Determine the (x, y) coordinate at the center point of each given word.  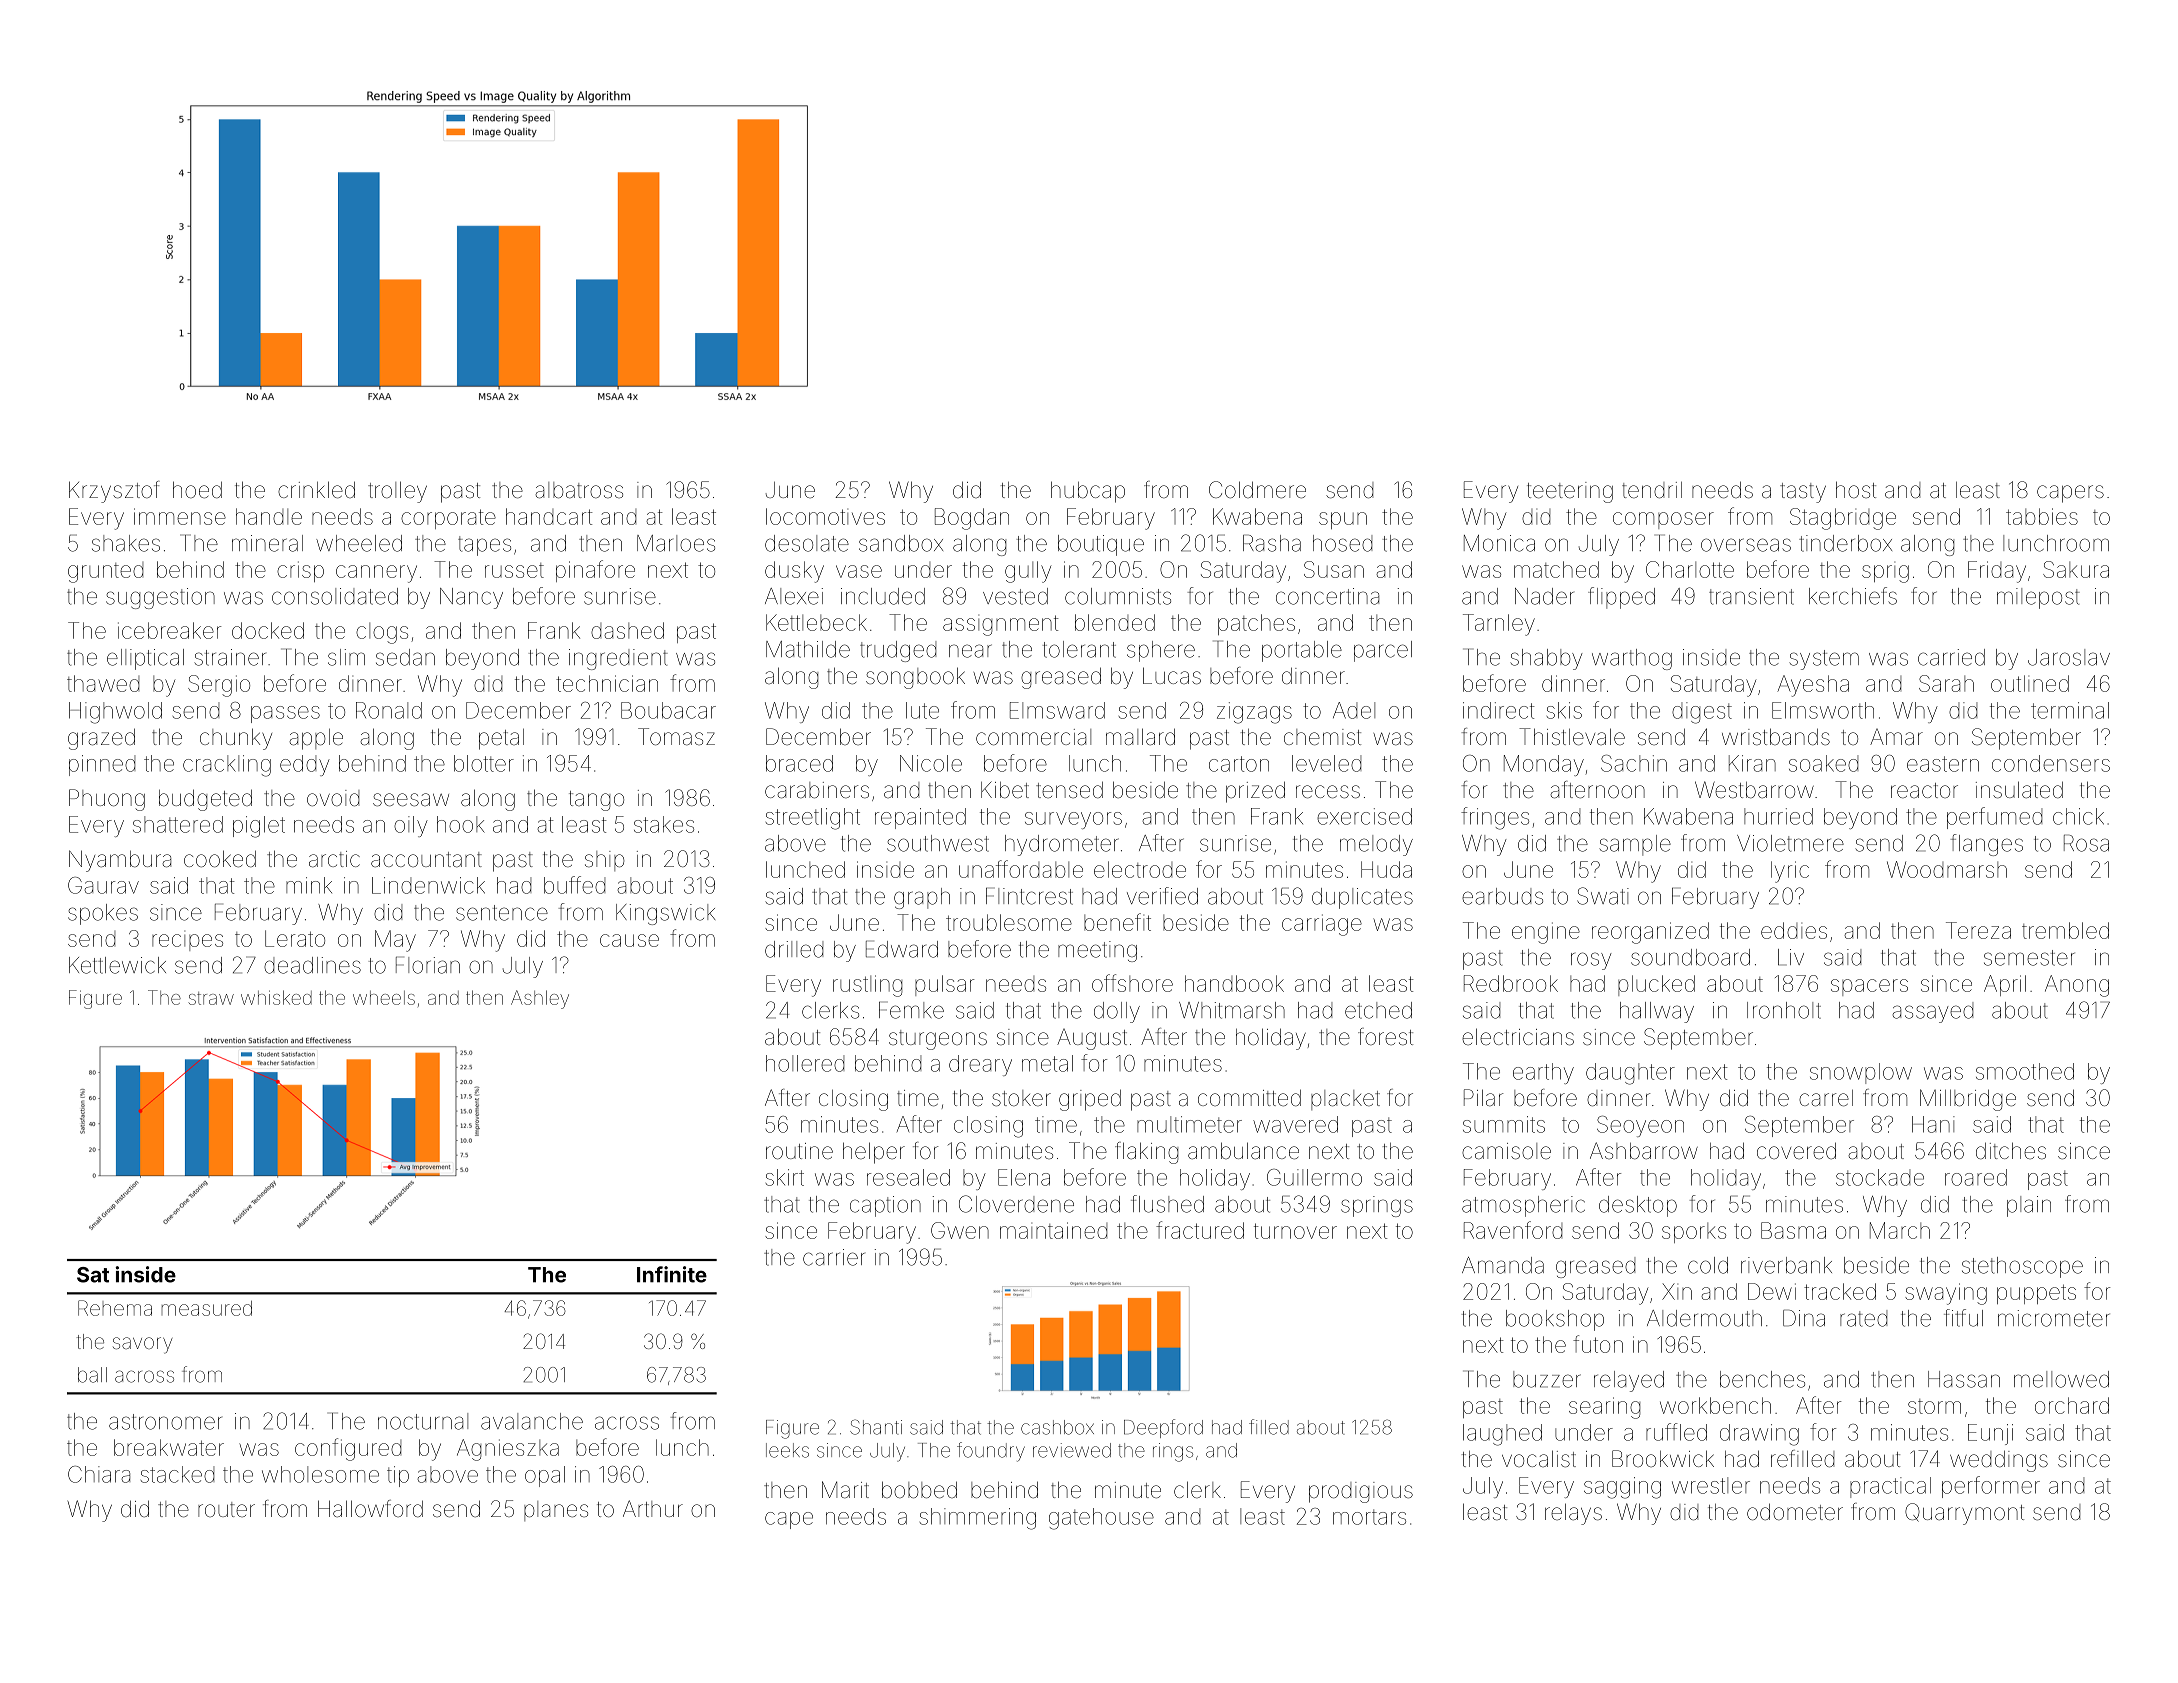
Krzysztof (114, 492)
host (1856, 489)
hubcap (1088, 492)
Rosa (2086, 843)
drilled (794, 949)
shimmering (978, 1519)
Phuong (107, 800)
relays (1573, 1514)
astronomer (165, 1422)
